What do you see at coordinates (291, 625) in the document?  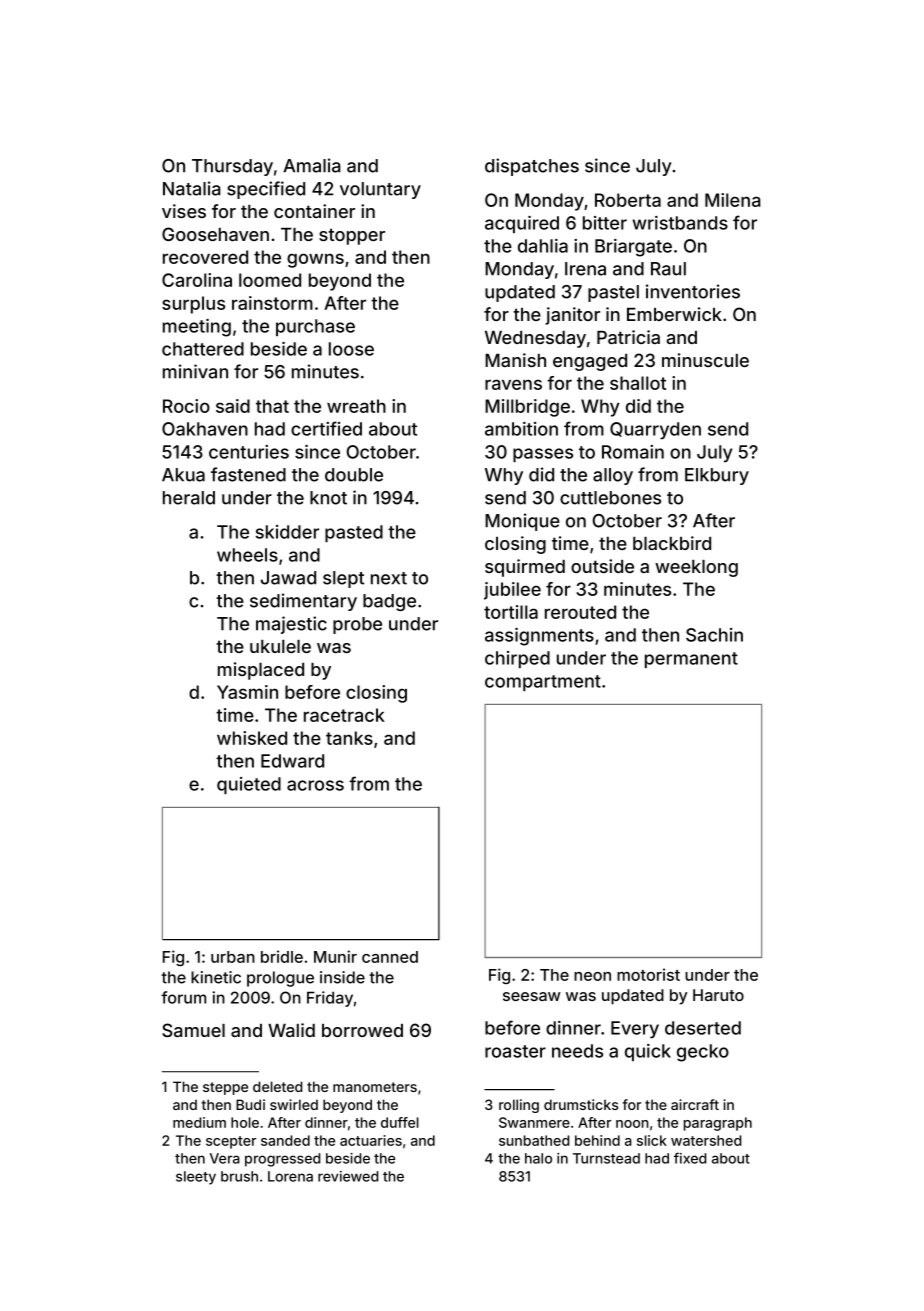 I see `majestic` at bounding box center [291, 625].
